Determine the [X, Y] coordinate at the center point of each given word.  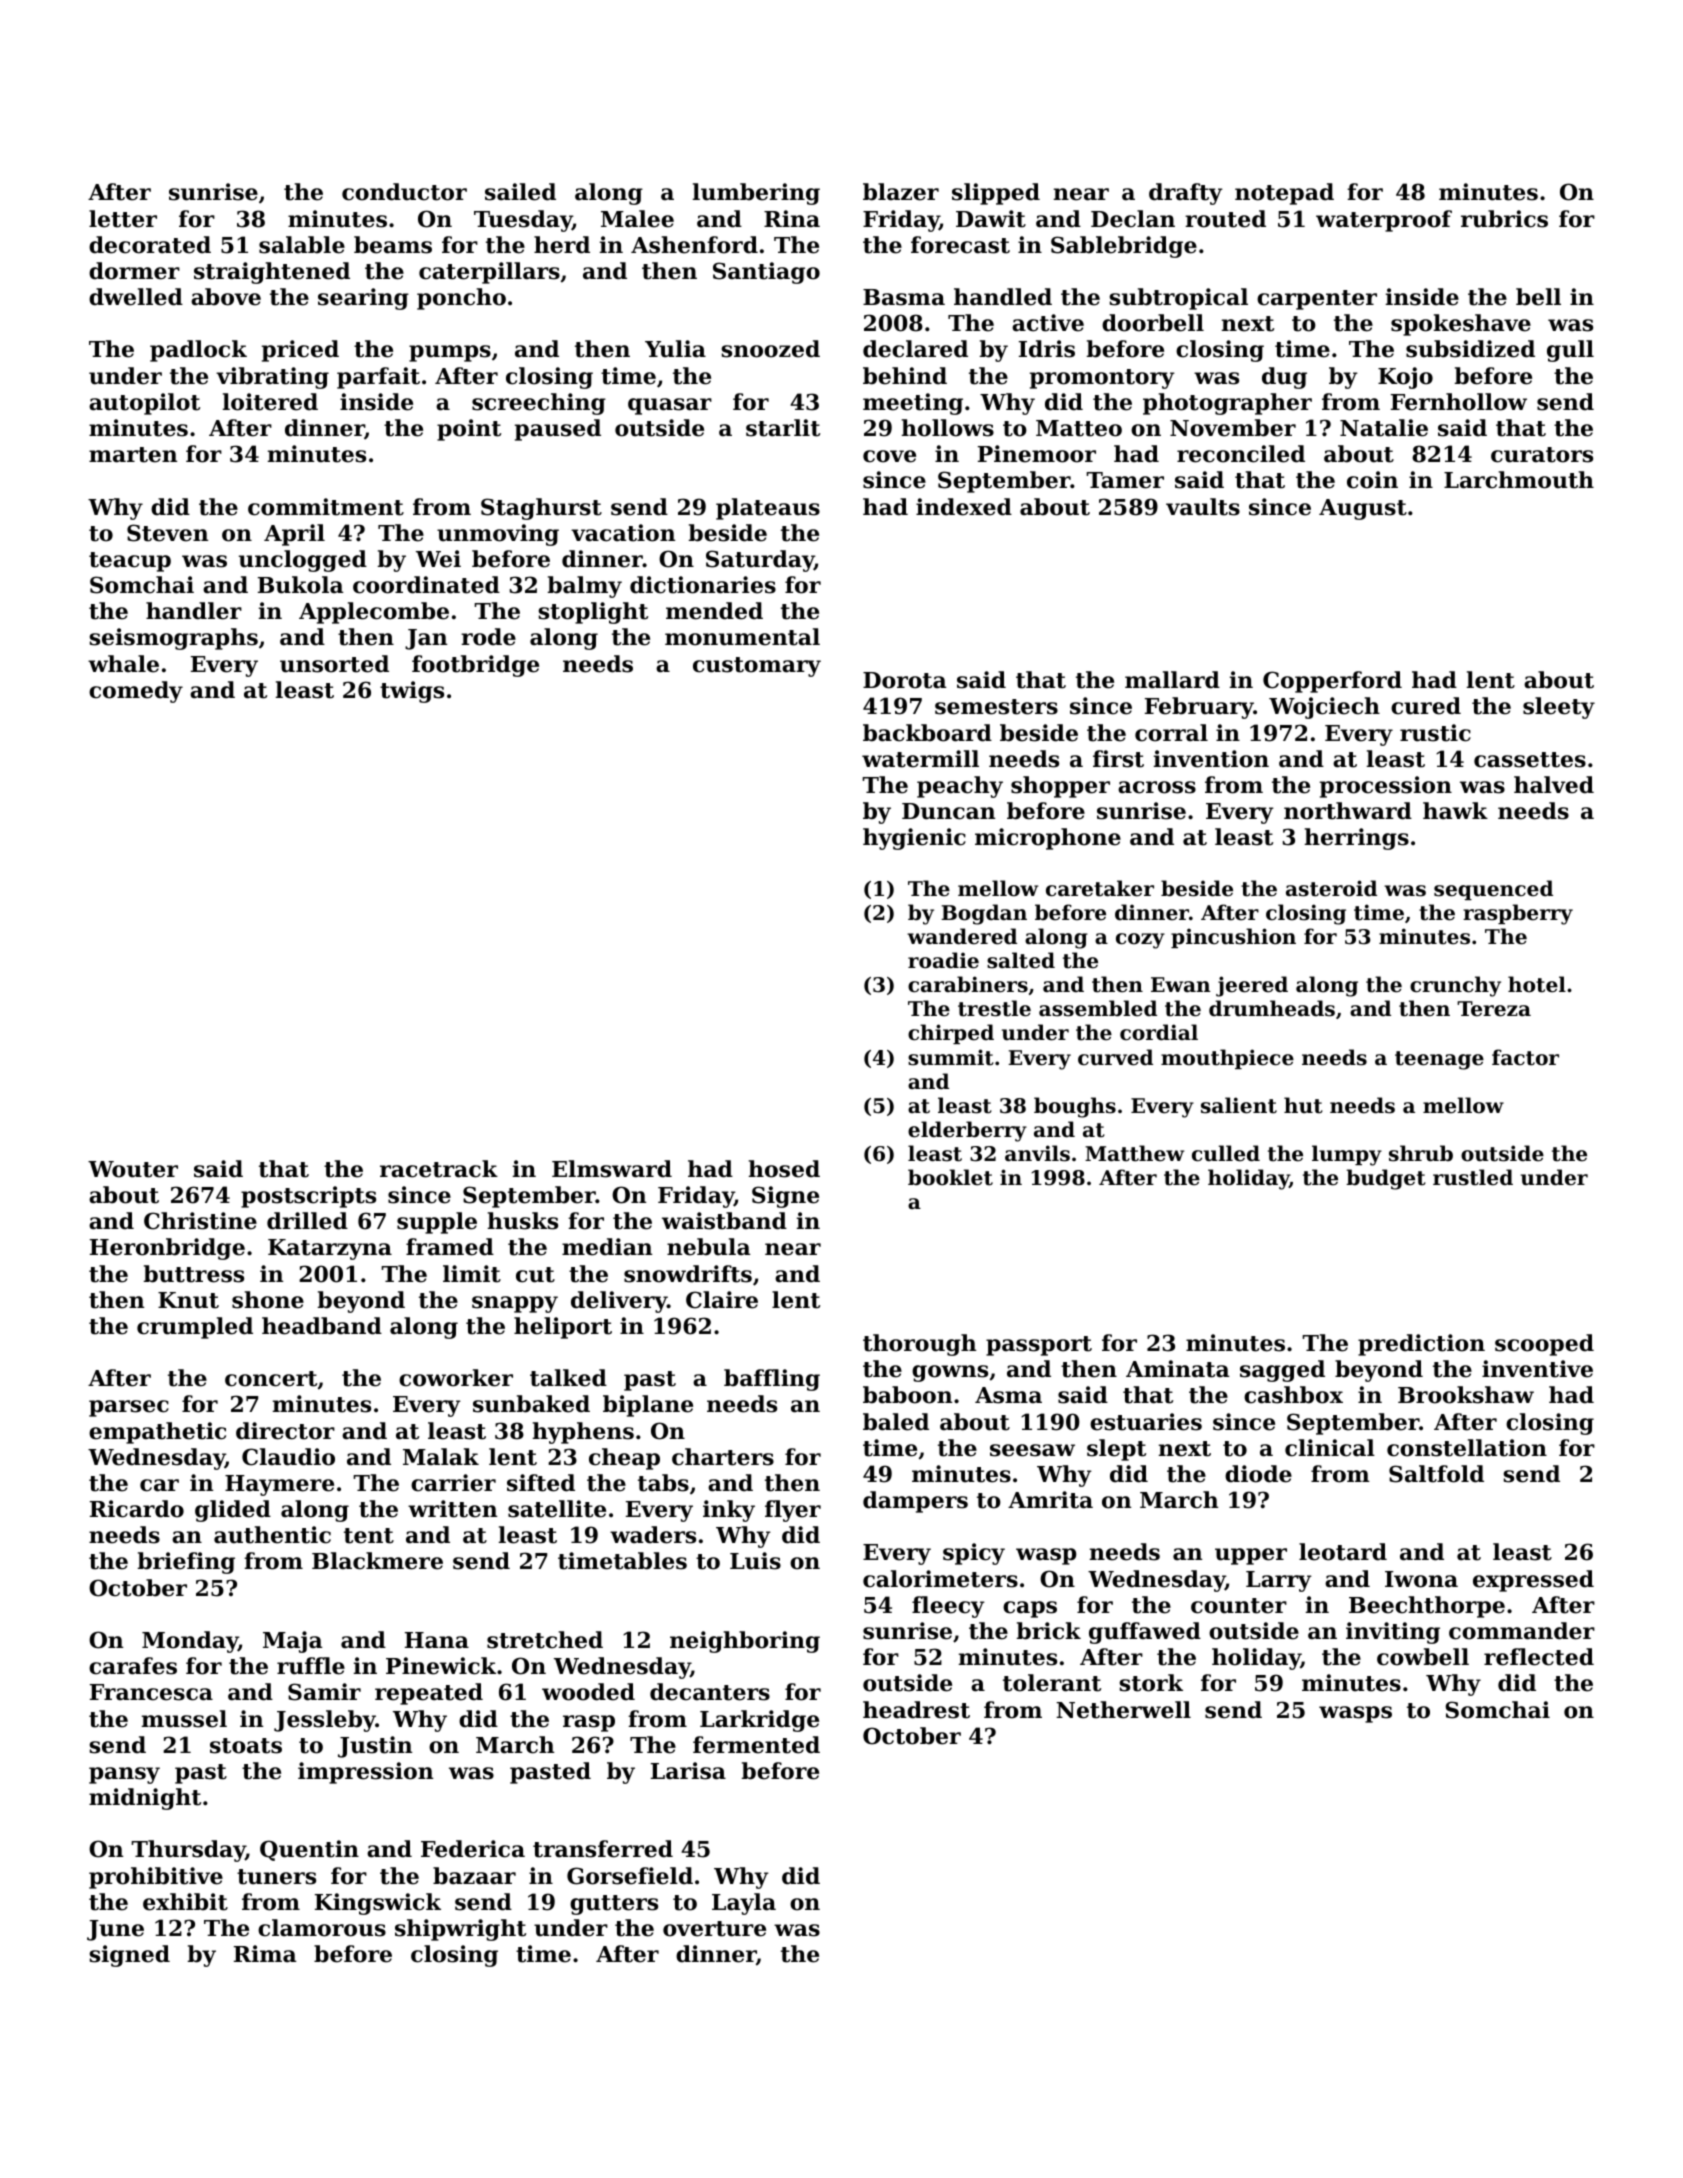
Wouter [133, 1169]
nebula [709, 1247]
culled [1226, 1153]
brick [1048, 1631]
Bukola [301, 585]
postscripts [308, 1197]
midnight [145, 1799]
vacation [623, 533]
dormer [134, 271]
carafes [133, 1666]
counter [1239, 1606]
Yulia [675, 349]
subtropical [1178, 299]
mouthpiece [1227, 1059]
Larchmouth [1519, 480]
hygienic [914, 839]
